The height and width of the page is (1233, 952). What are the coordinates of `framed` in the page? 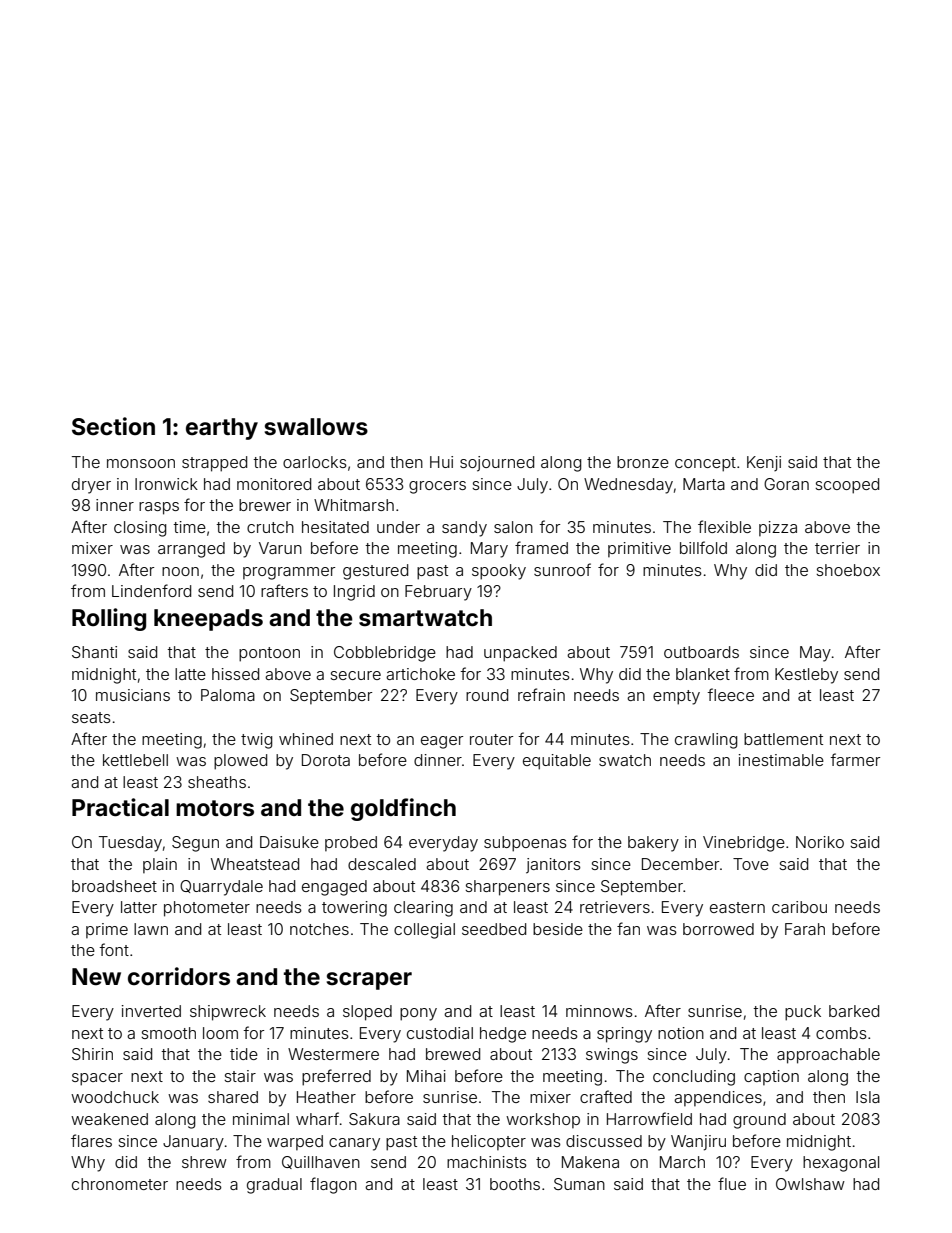 It's located at (541, 547).
